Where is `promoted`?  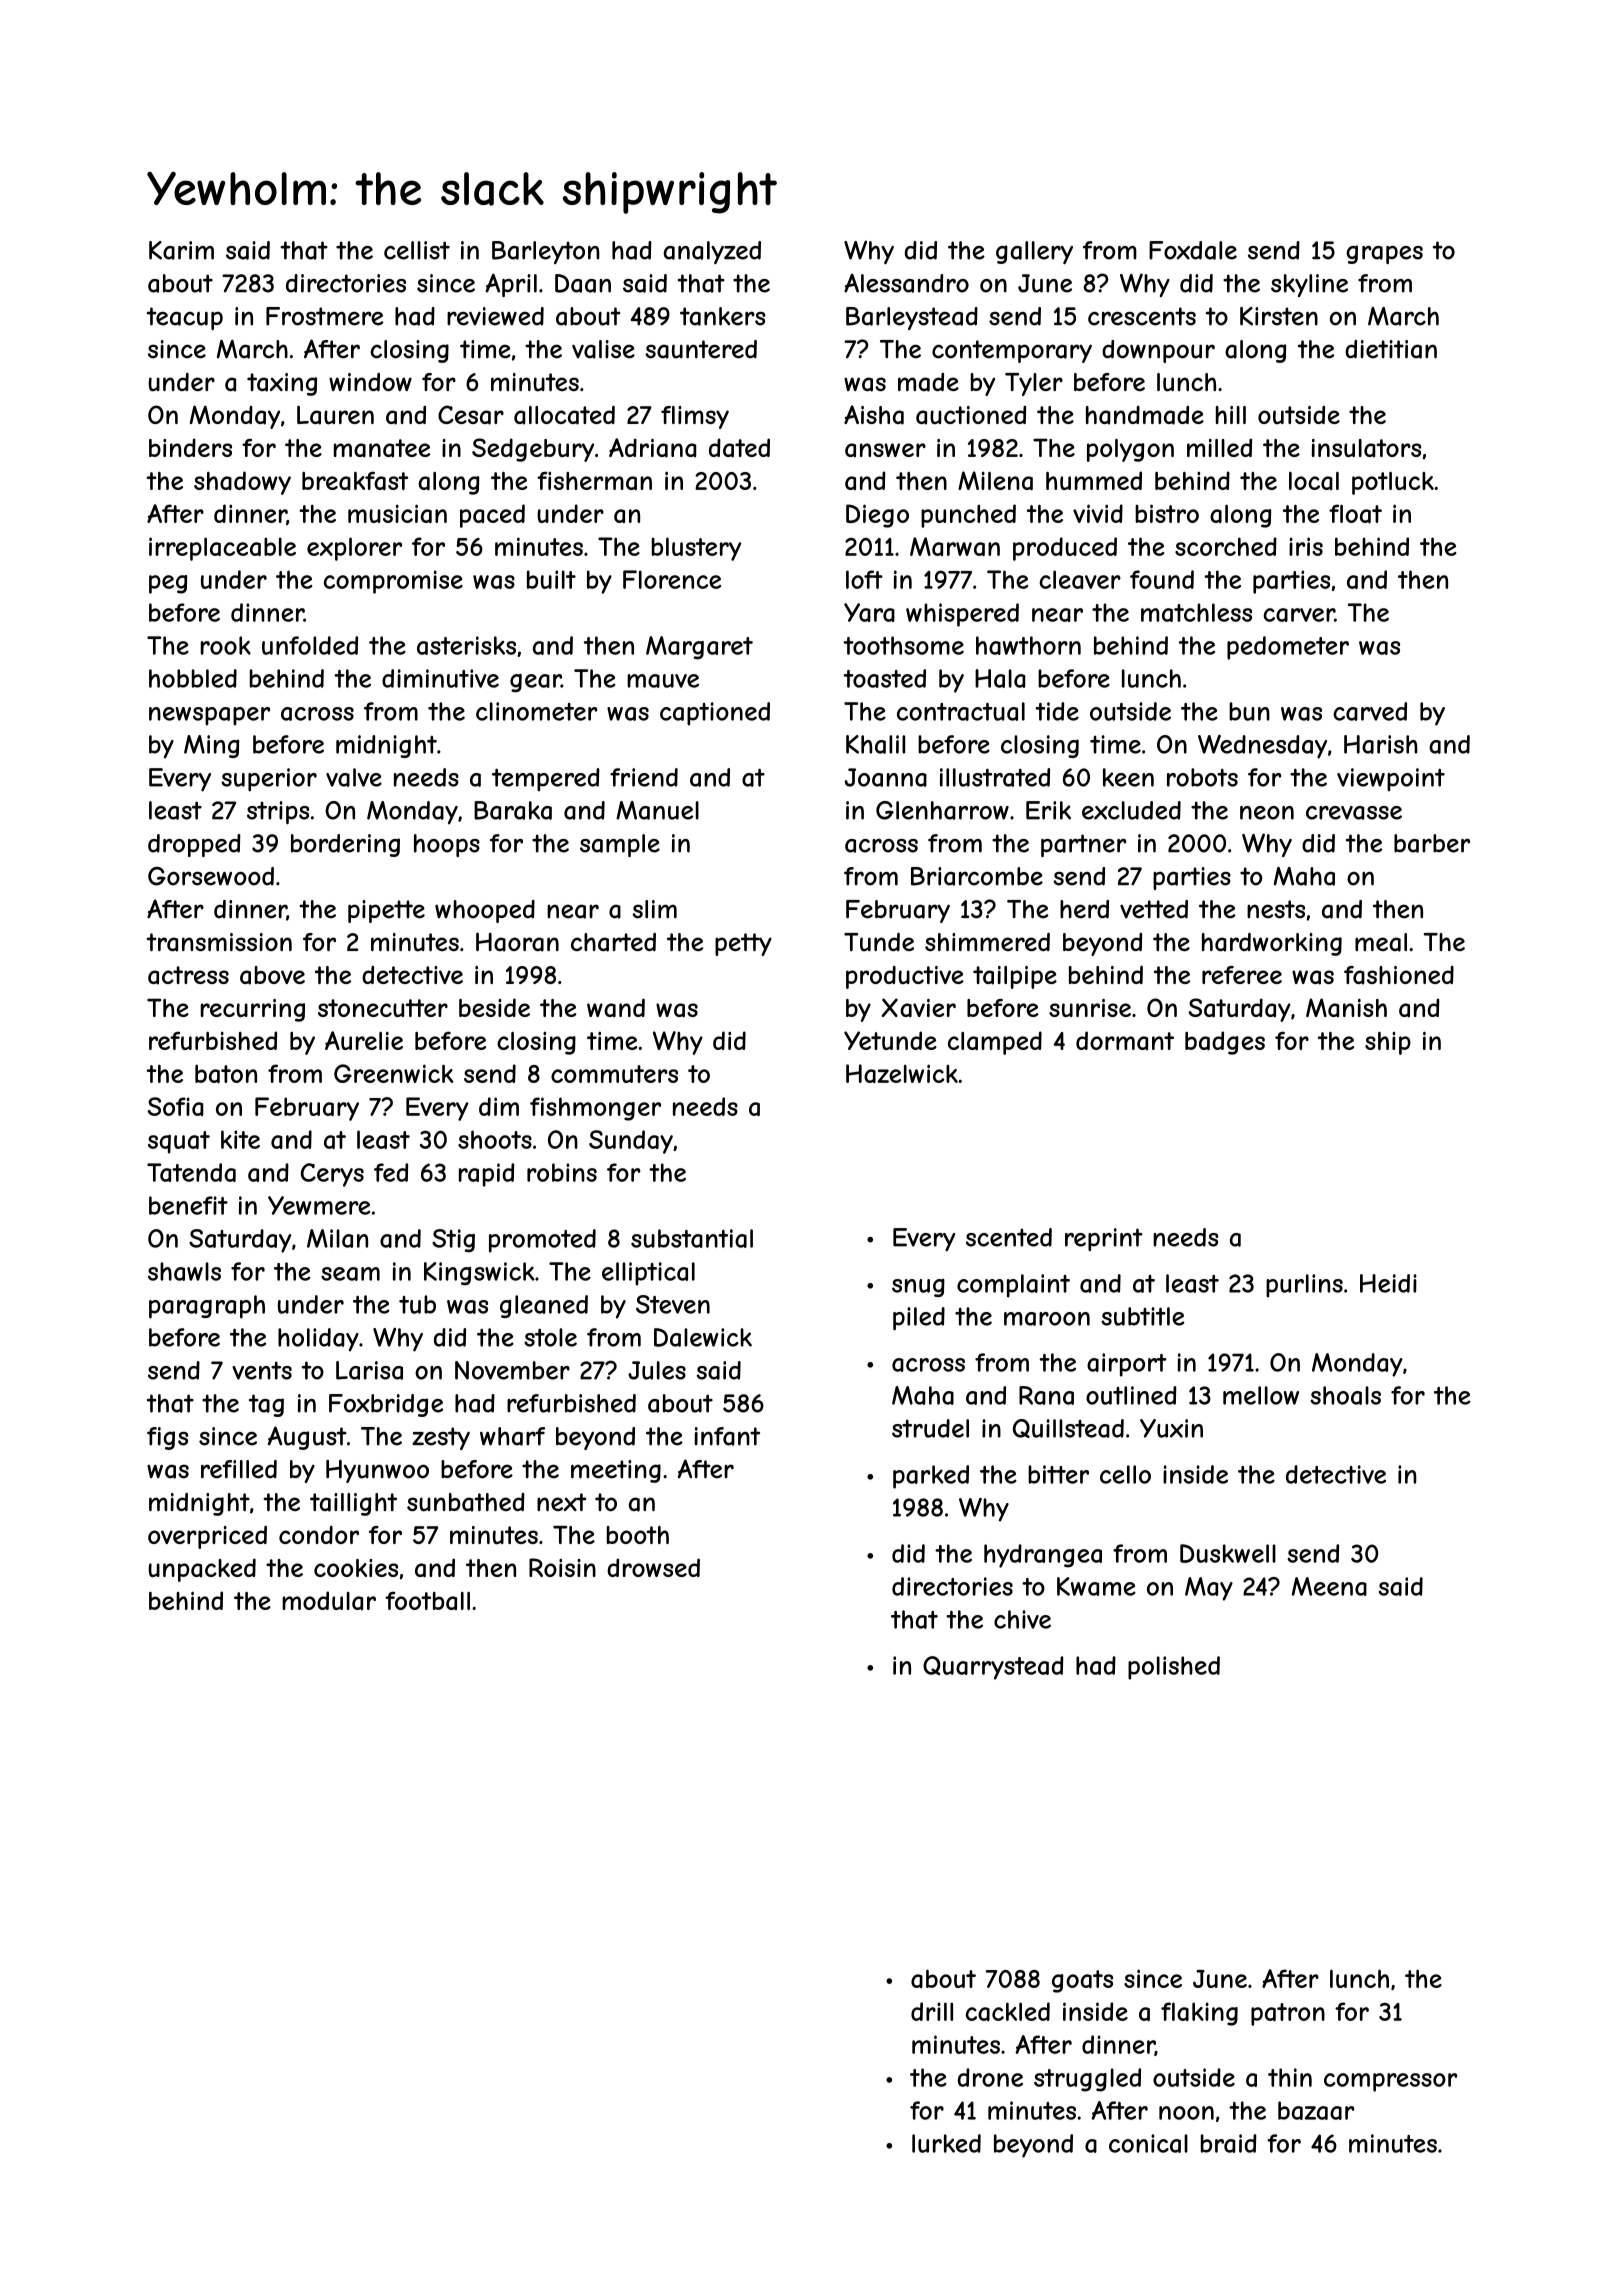 promoted is located at coordinates (542, 1241).
